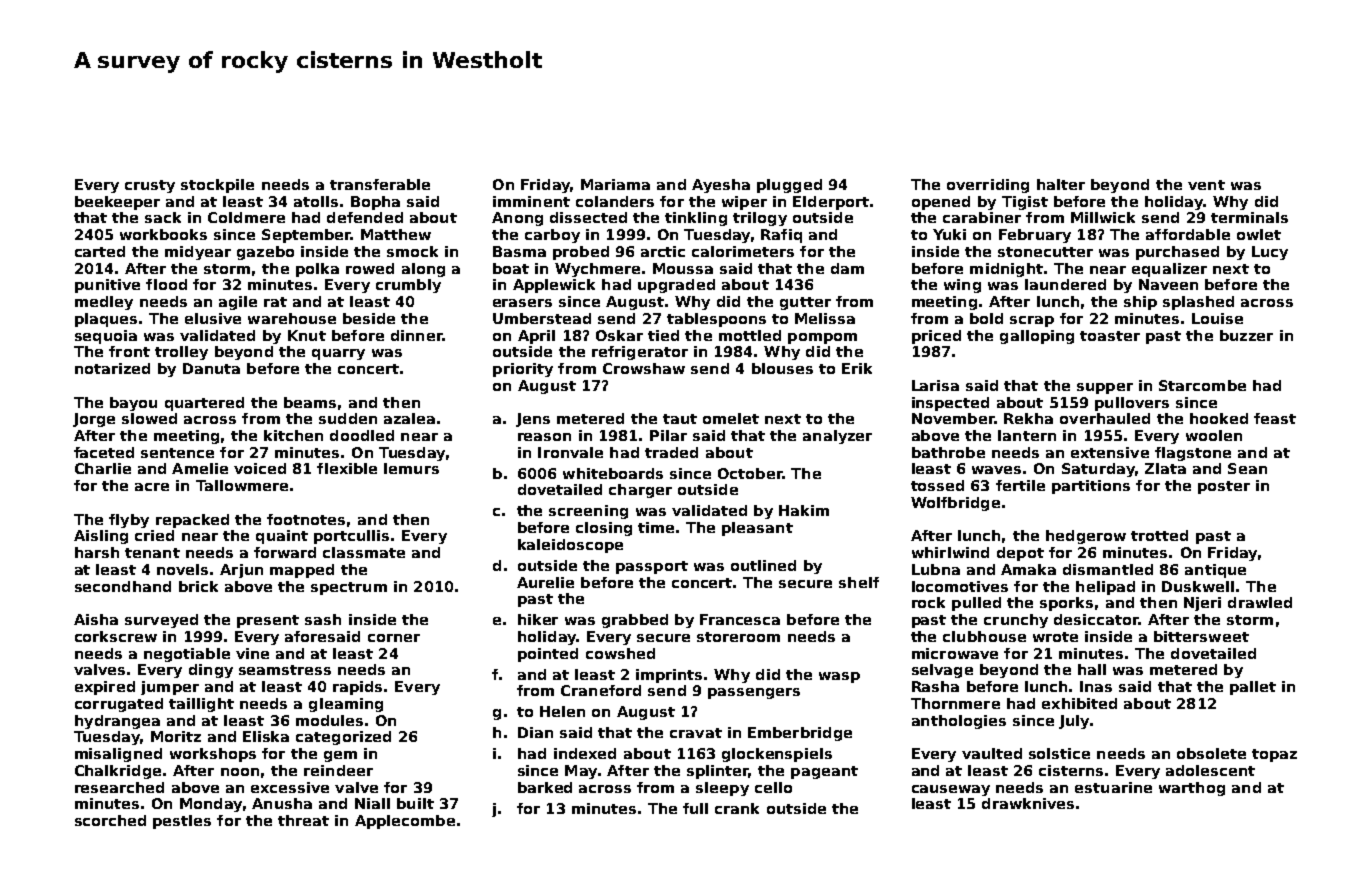 The image size is (1372, 887). What do you see at coordinates (652, 567) in the screenshot?
I see `passport` at bounding box center [652, 567].
